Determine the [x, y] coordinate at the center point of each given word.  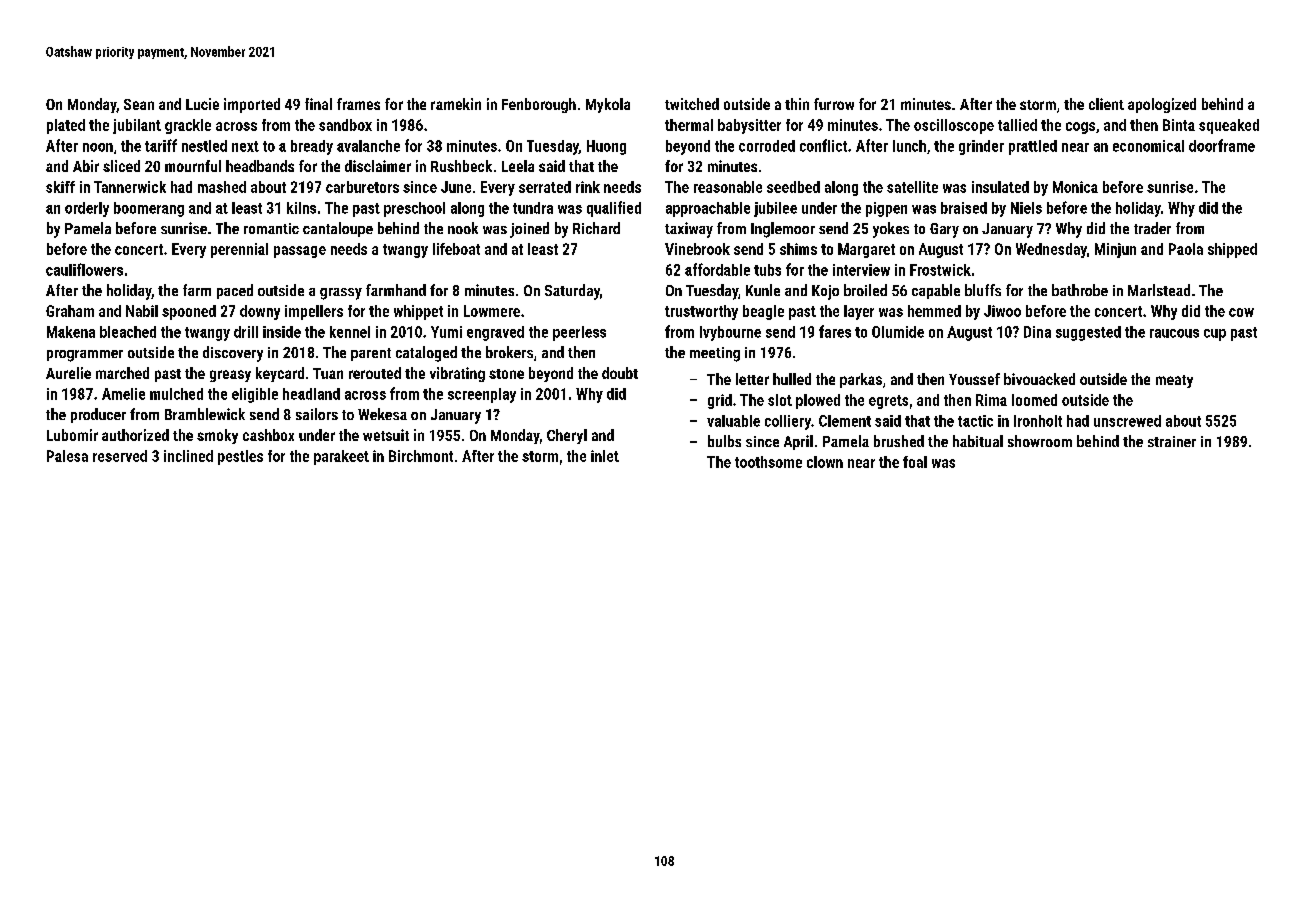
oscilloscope [954, 126]
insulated [1000, 187]
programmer [85, 356]
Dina [1037, 332]
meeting [715, 354]
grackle [188, 126]
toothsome [768, 462]
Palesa [67, 456]
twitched [692, 104]
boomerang [149, 209]
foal [915, 462]
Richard [596, 228]
